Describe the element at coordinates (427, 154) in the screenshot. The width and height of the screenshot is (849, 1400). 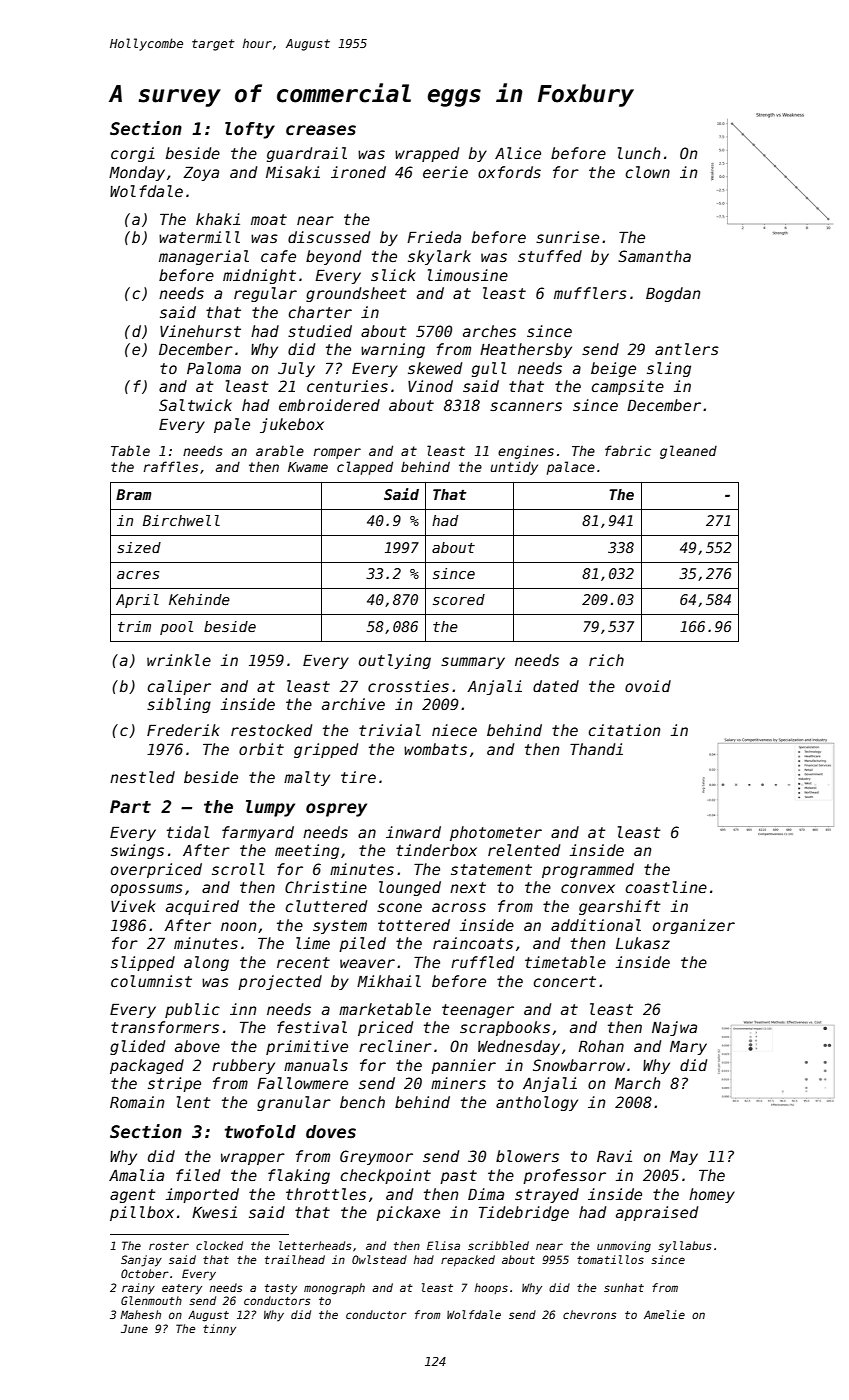
I see `wrapped` at that location.
